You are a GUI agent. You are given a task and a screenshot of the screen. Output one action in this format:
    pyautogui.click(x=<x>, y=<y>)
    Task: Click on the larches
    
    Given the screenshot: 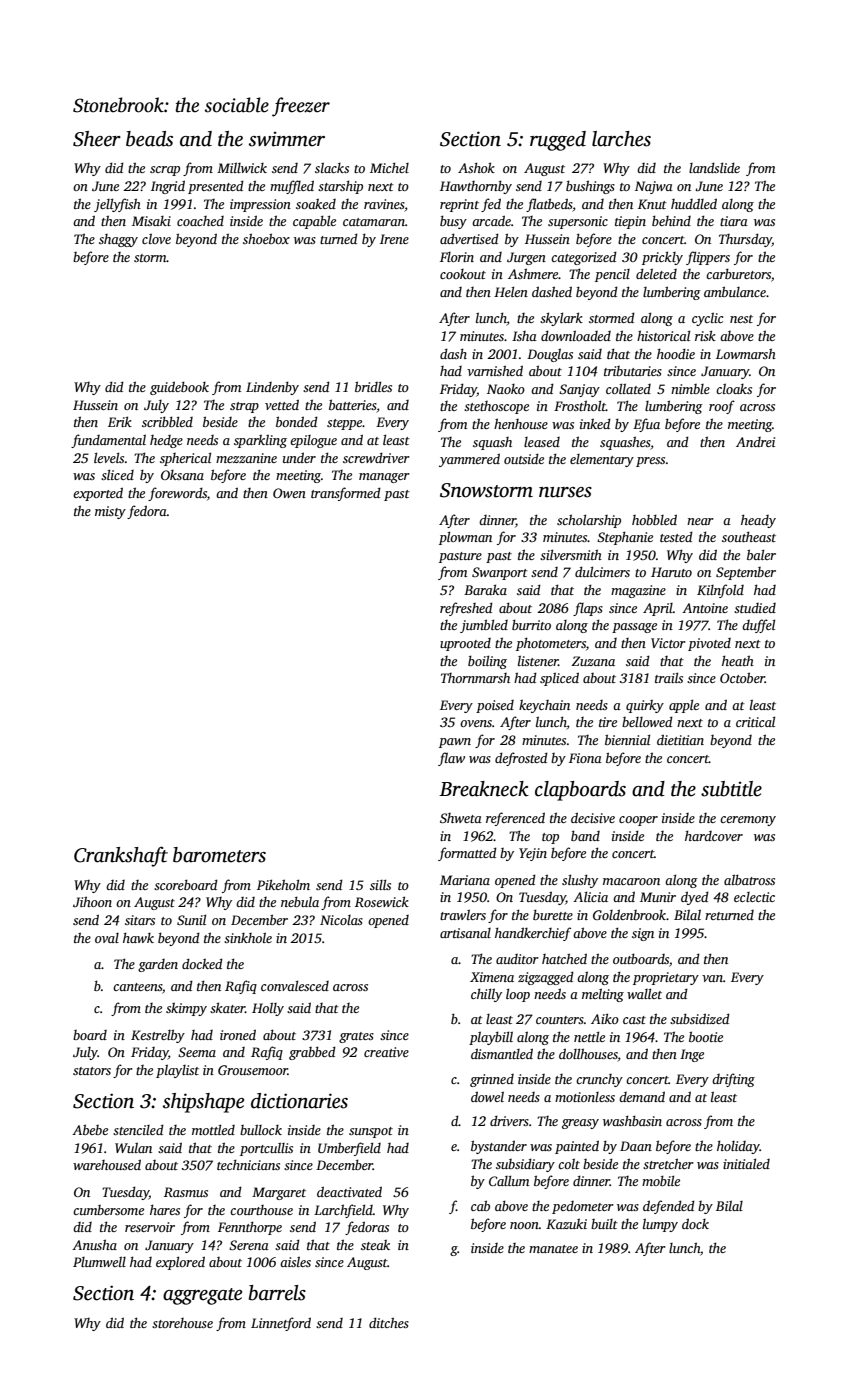 What is the action you would take?
    pyautogui.click(x=621, y=139)
